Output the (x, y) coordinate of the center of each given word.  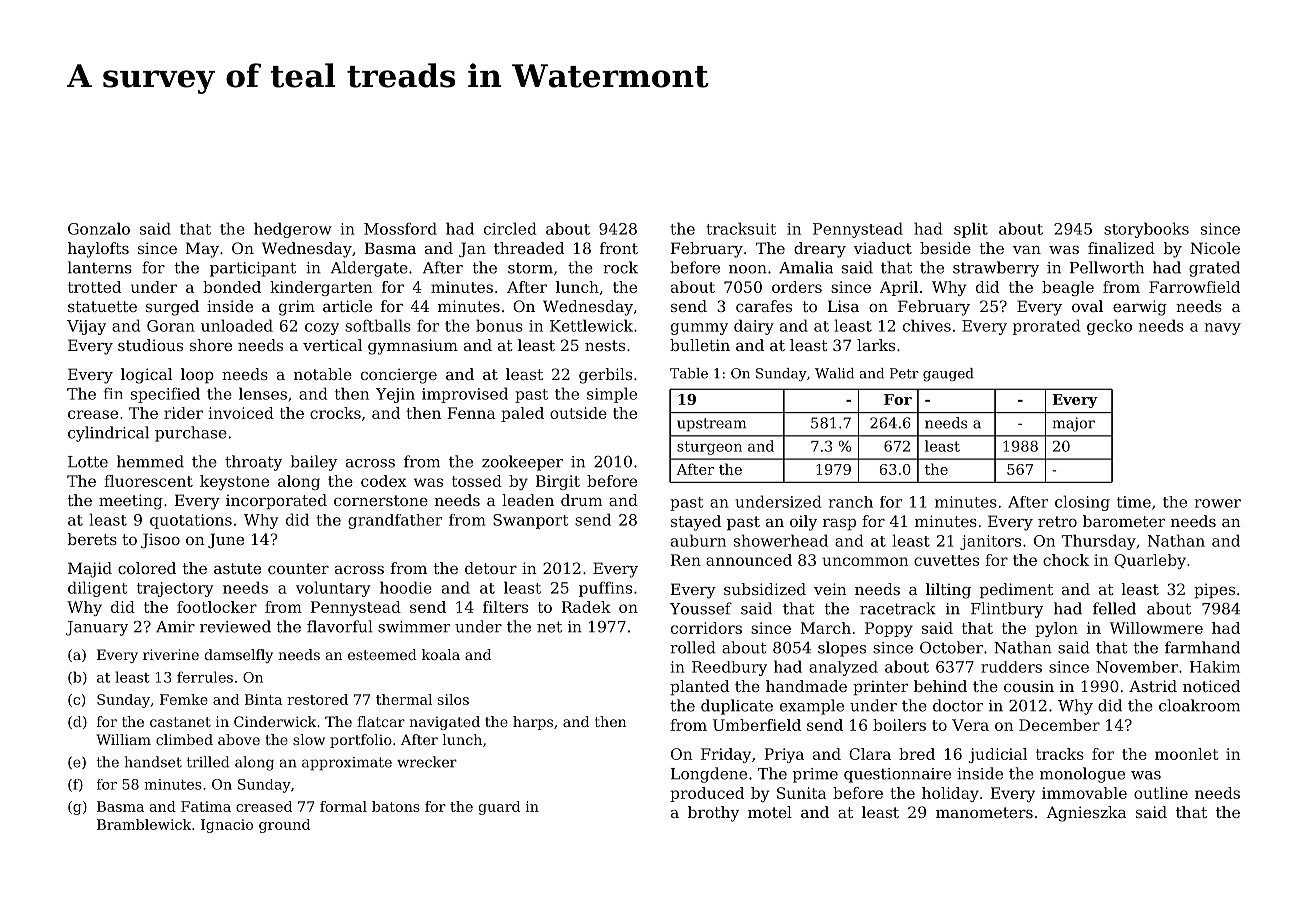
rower (1218, 503)
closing (1082, 503)
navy (1223, 329)
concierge (399, 376)
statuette (102, 306)
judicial (998, 755)
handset (153, 762)
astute (237, 568)
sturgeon (709, 448)
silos (453, 699)
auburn (698, 540)
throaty (253, 463)
